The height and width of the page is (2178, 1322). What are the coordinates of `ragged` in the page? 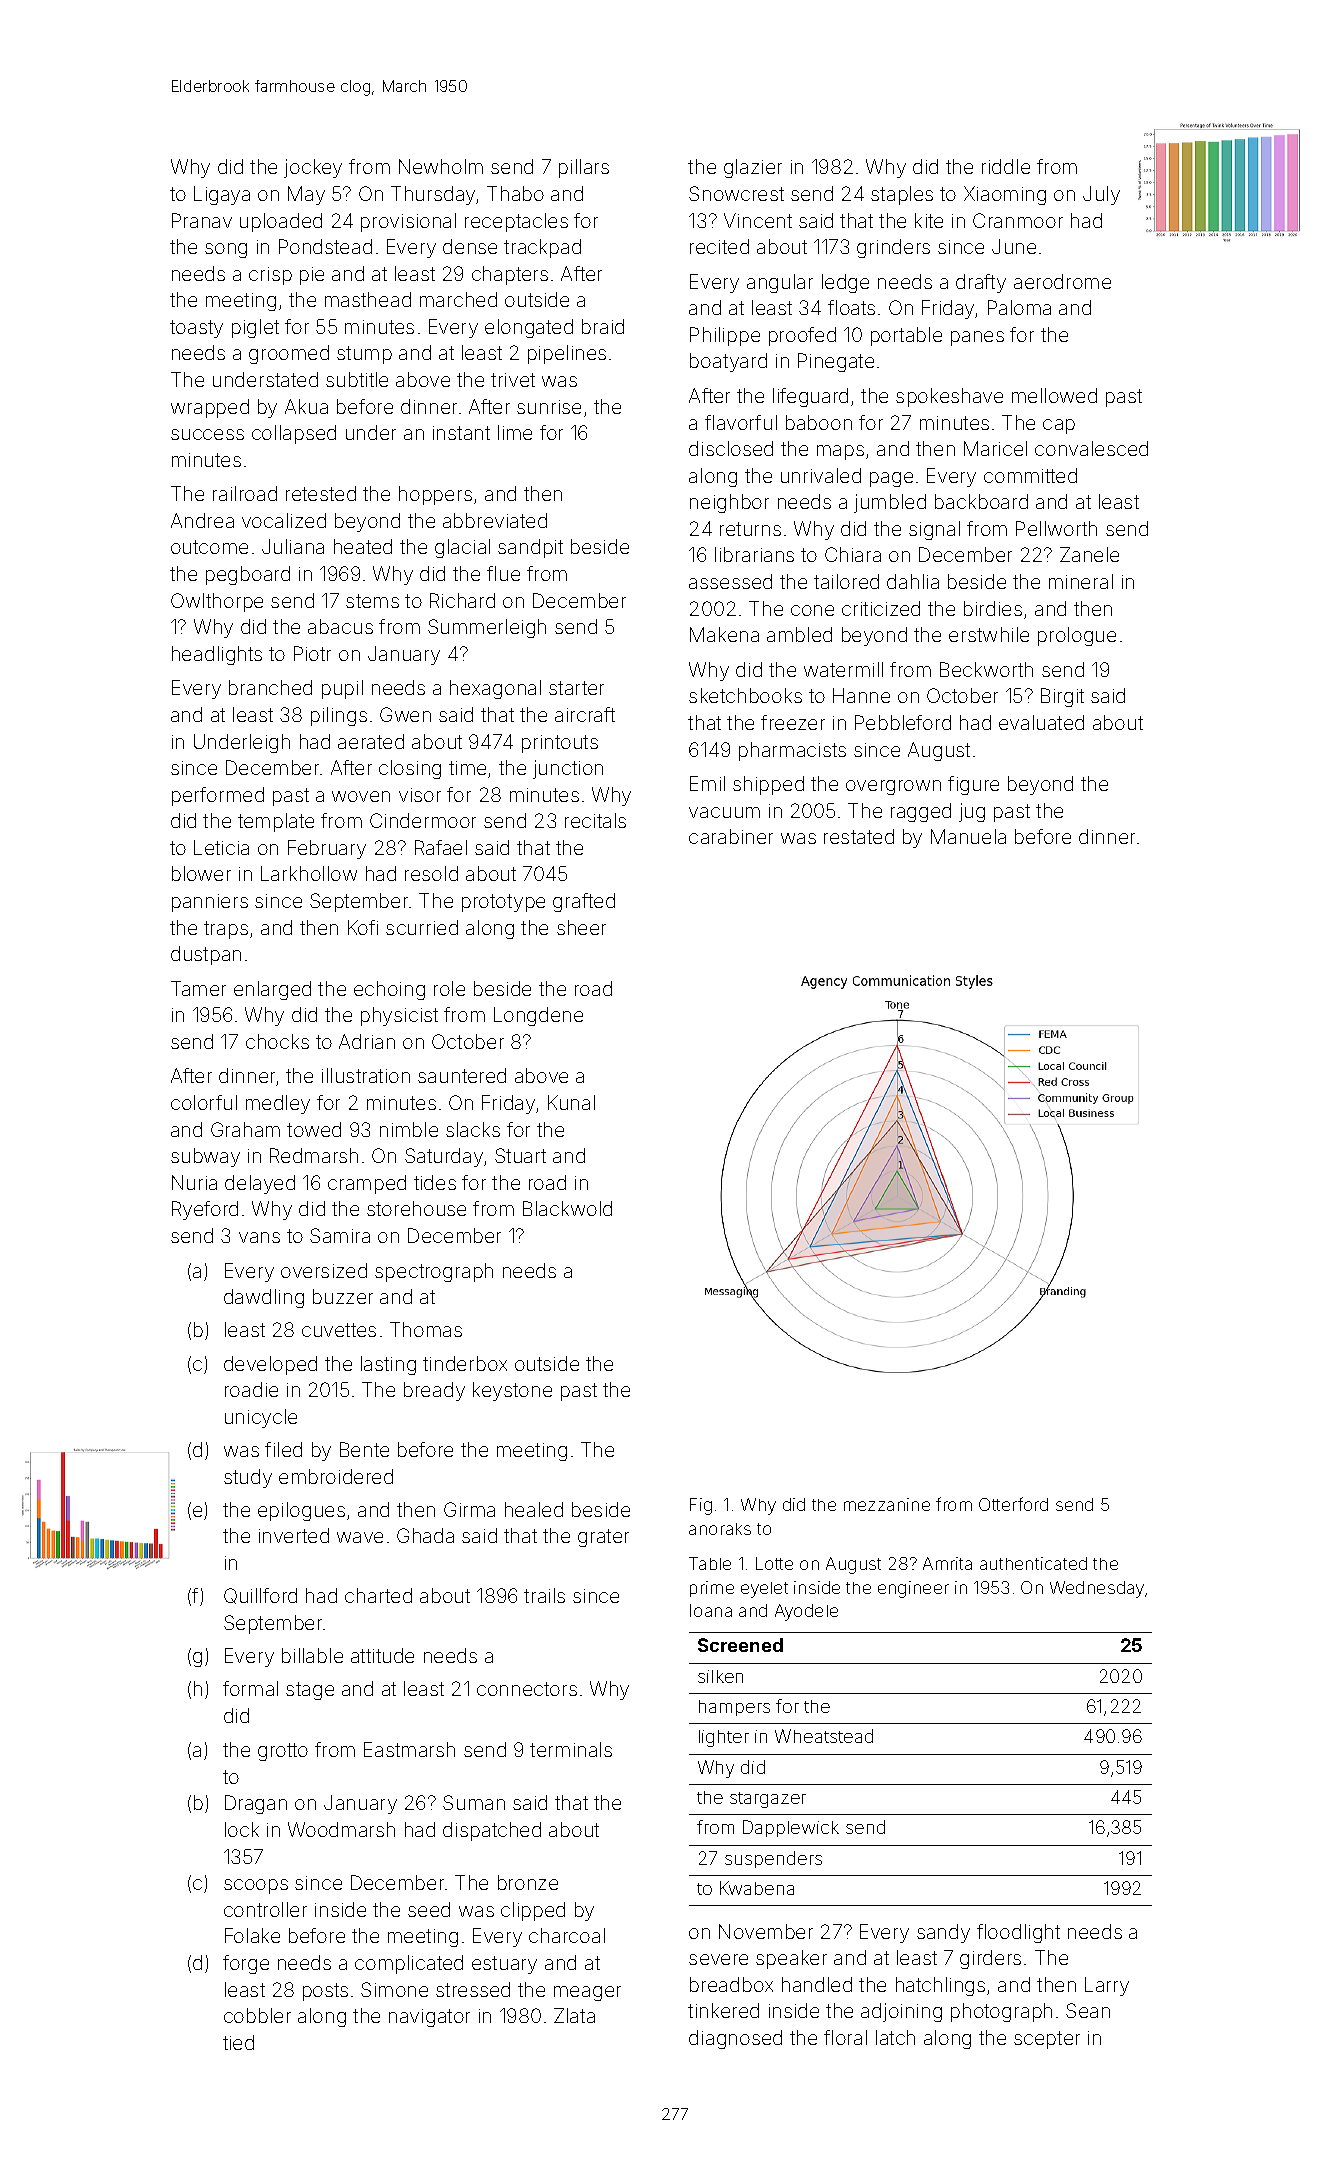 It's located at (921, 812).
